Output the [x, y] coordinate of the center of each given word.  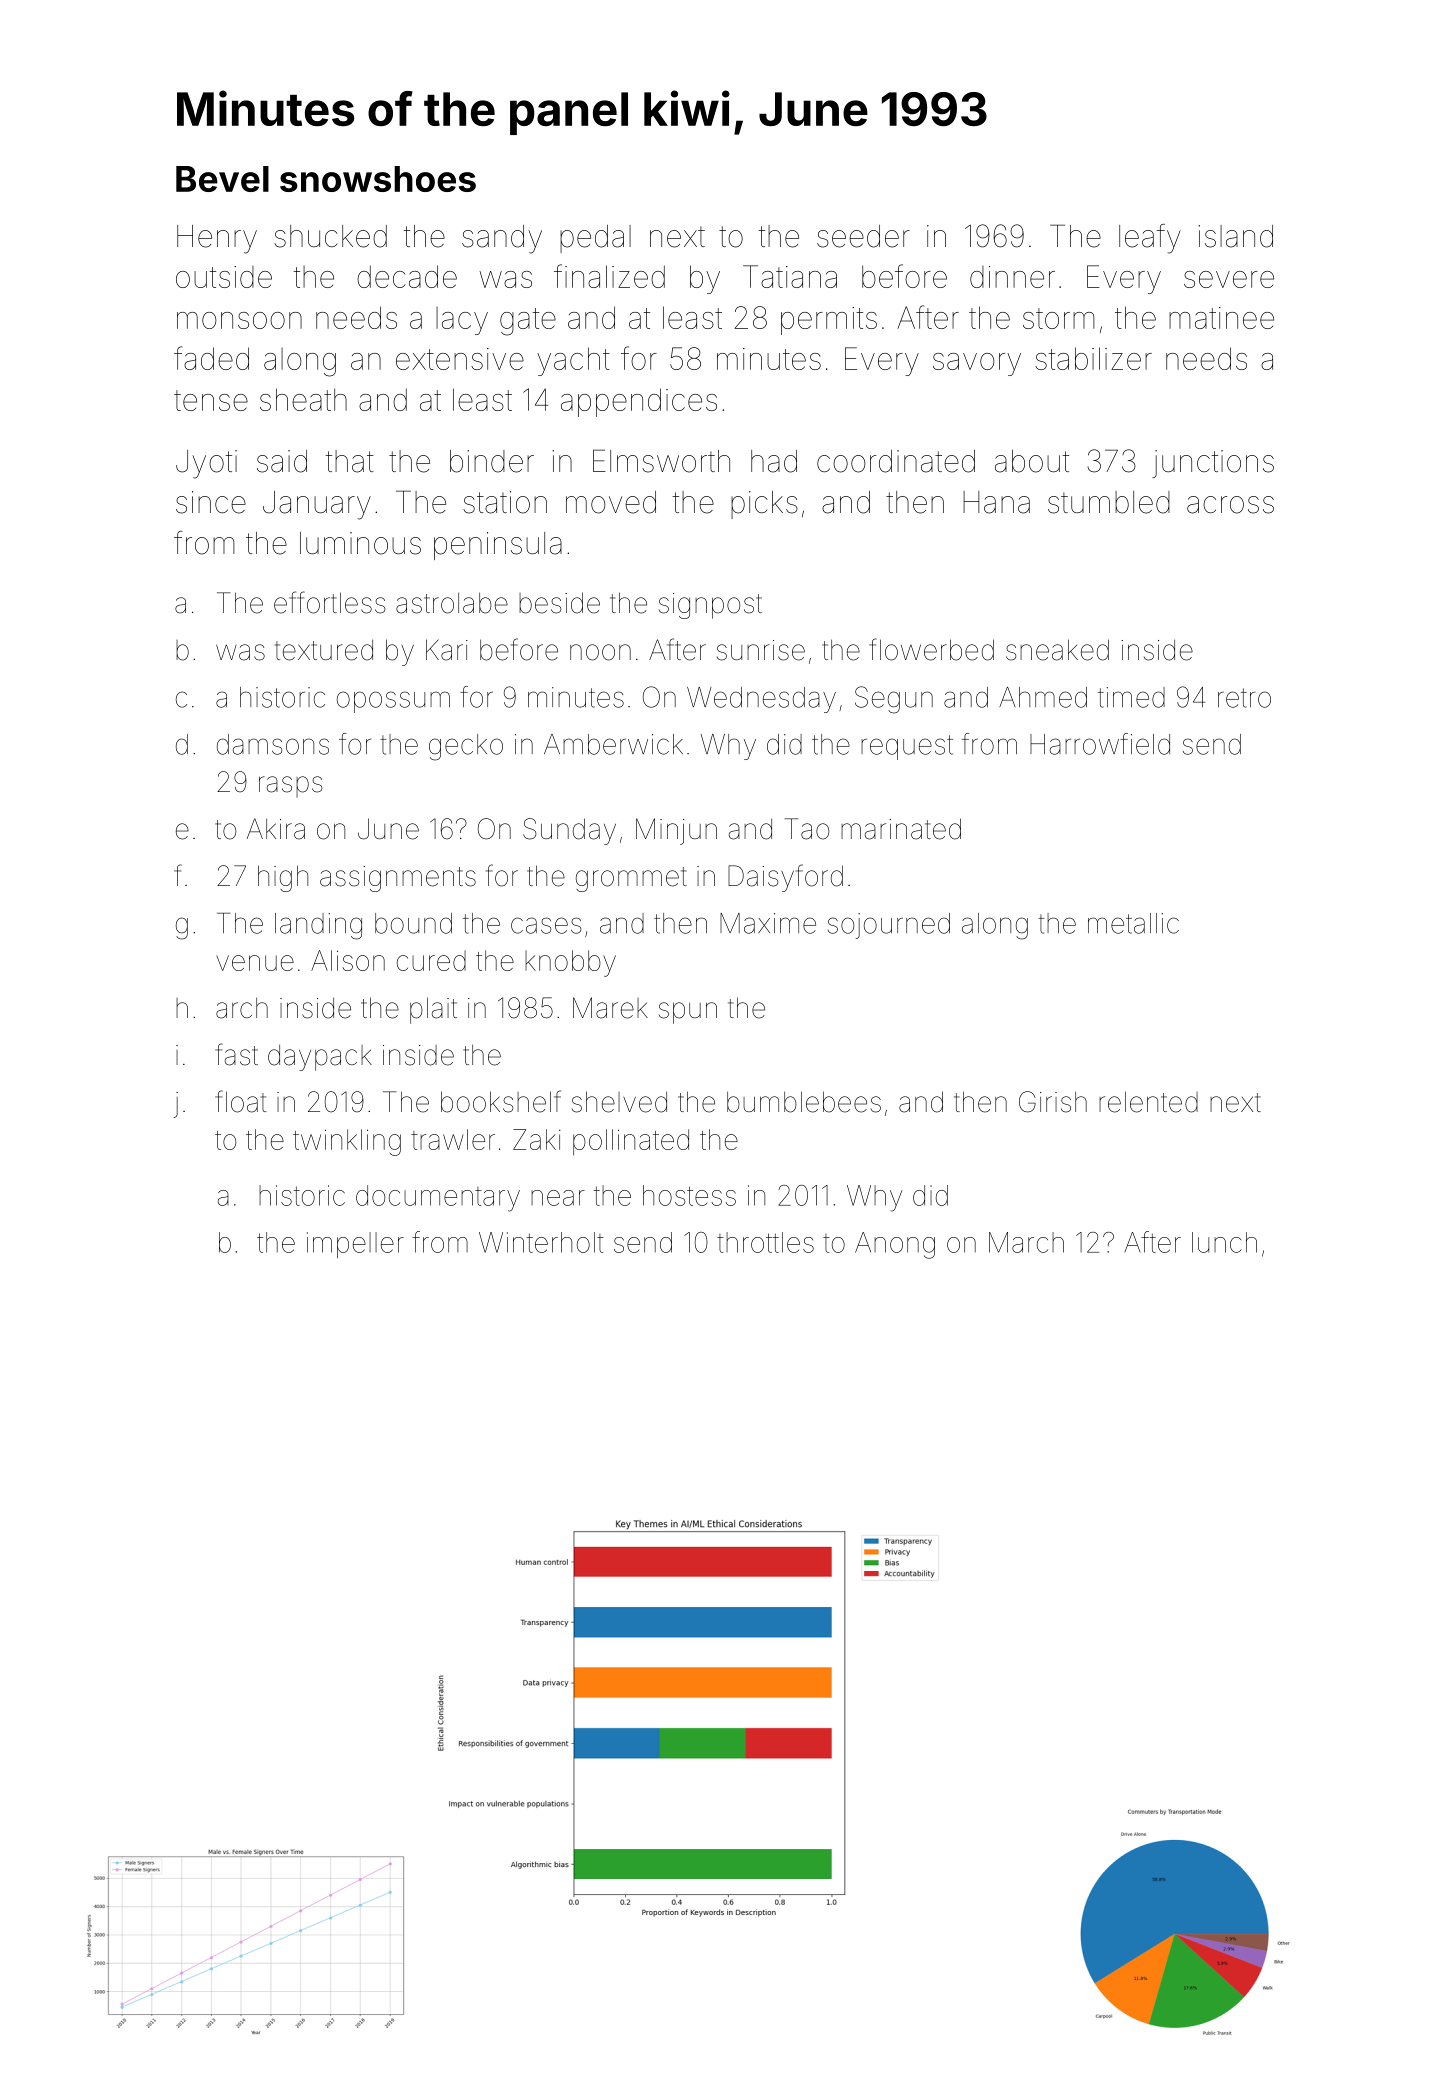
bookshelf [501, 1101]
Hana [996, 502]
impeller [355, 1245]
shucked [330, 236]
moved [611, 502]
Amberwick [613, 744]
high [283, 878]
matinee [1221, 318]
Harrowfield [1100, 744]
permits [829, 321]
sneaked [1057, 650]
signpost [710, 606]
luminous [360, 543]
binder [492, 461]
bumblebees [804, 1102]
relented [1148, 1102]
